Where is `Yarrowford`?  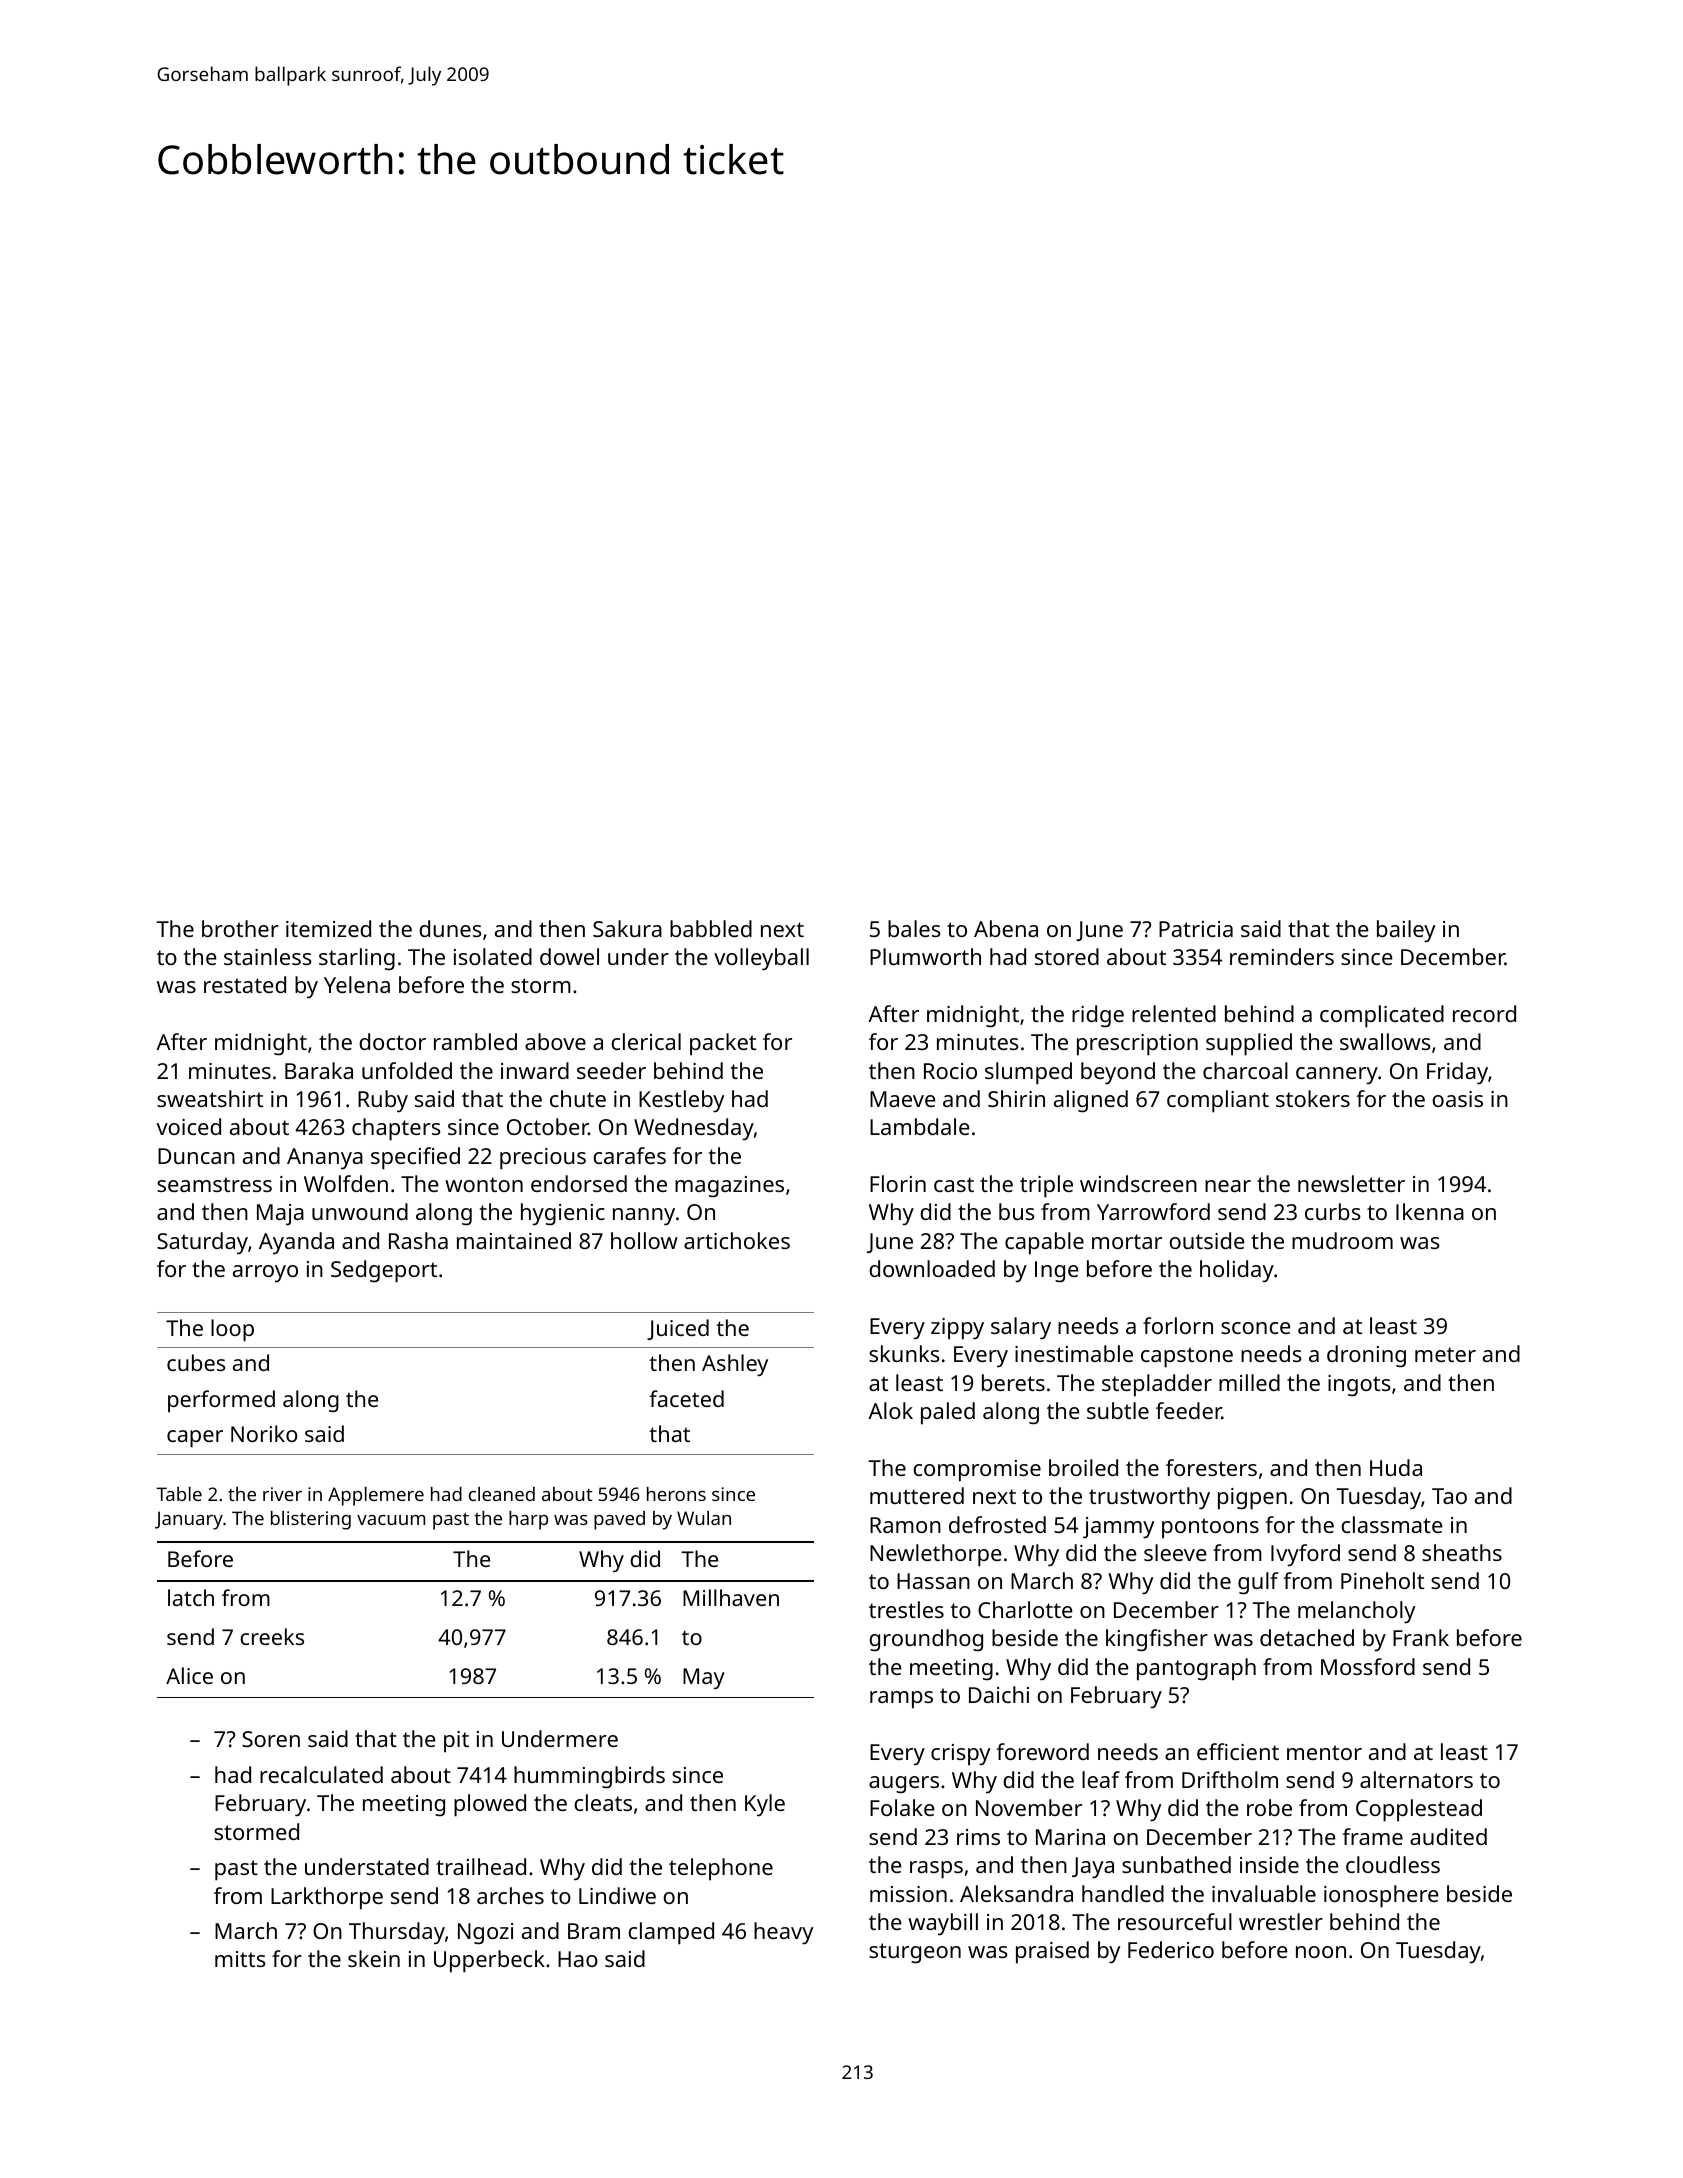 Yarrowford is located at coordinates (1153, 1211).
